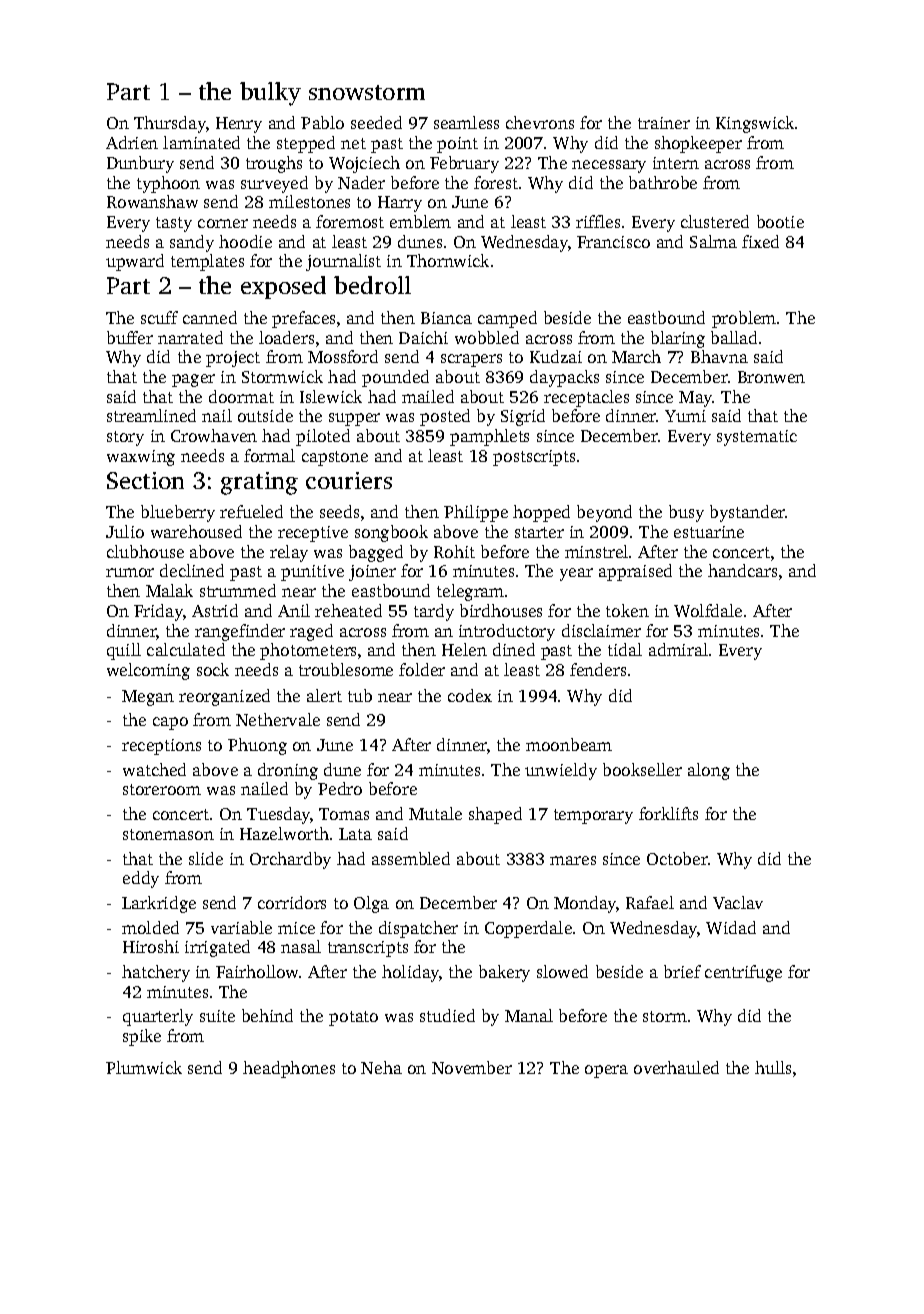  Describe the element at coordinates (170, 723) in the image. I see `capo` at that location.
